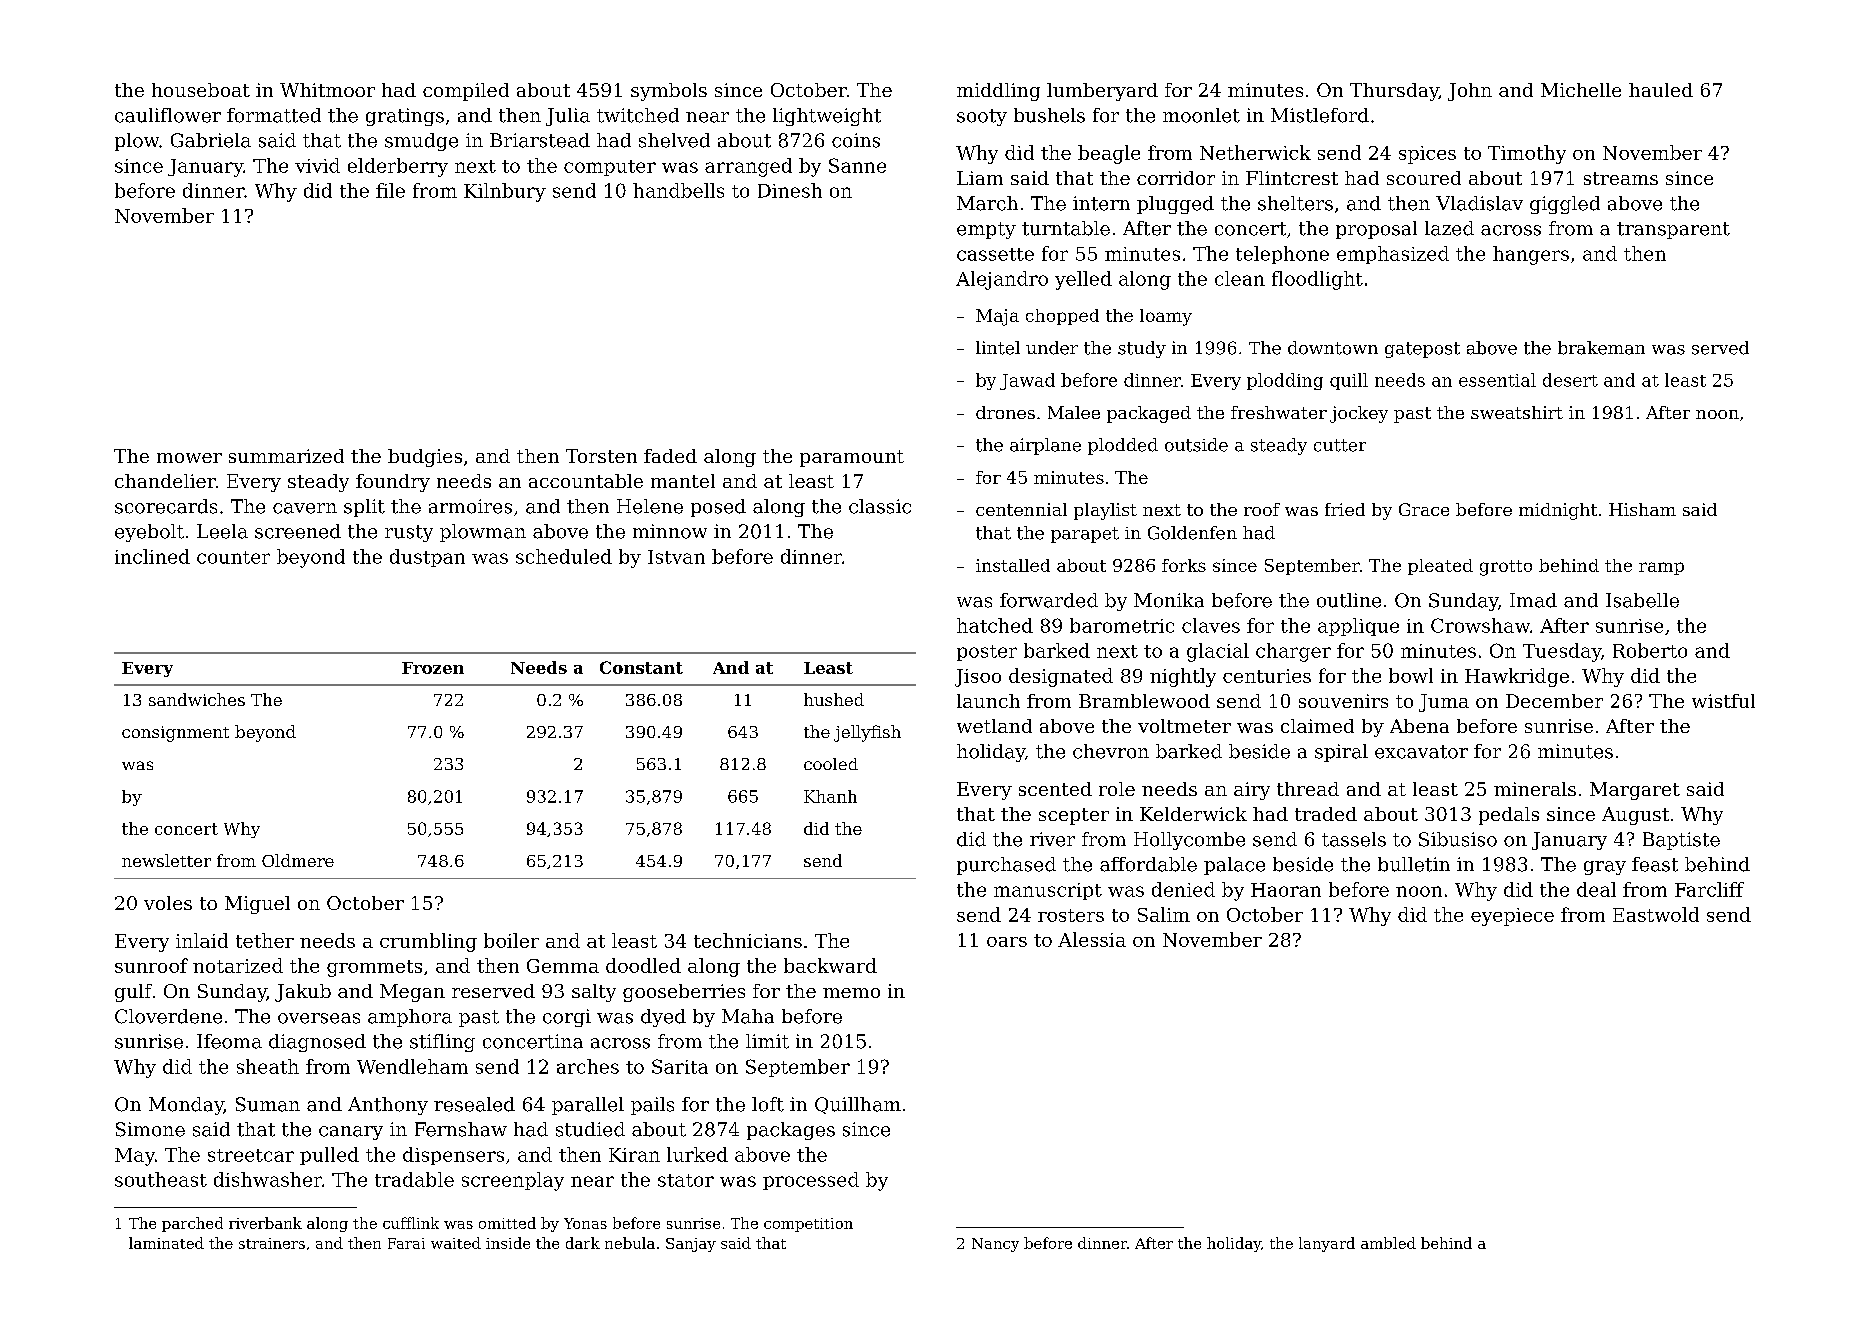  Describe the element at coordinates (466, 92) in the page. I see `compiled` at that location.
